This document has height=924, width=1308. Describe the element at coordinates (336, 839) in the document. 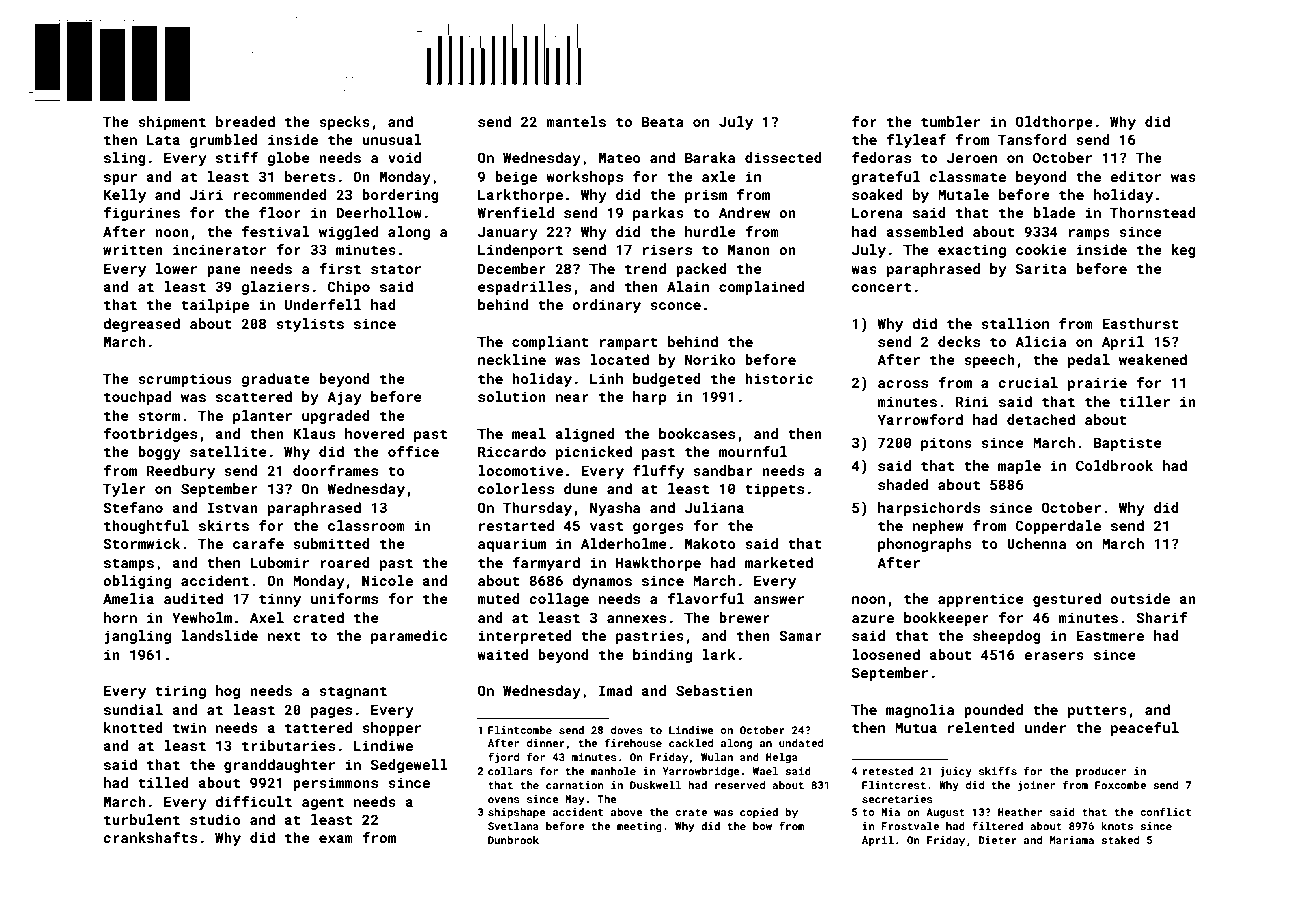

I see `exam` at that location.
